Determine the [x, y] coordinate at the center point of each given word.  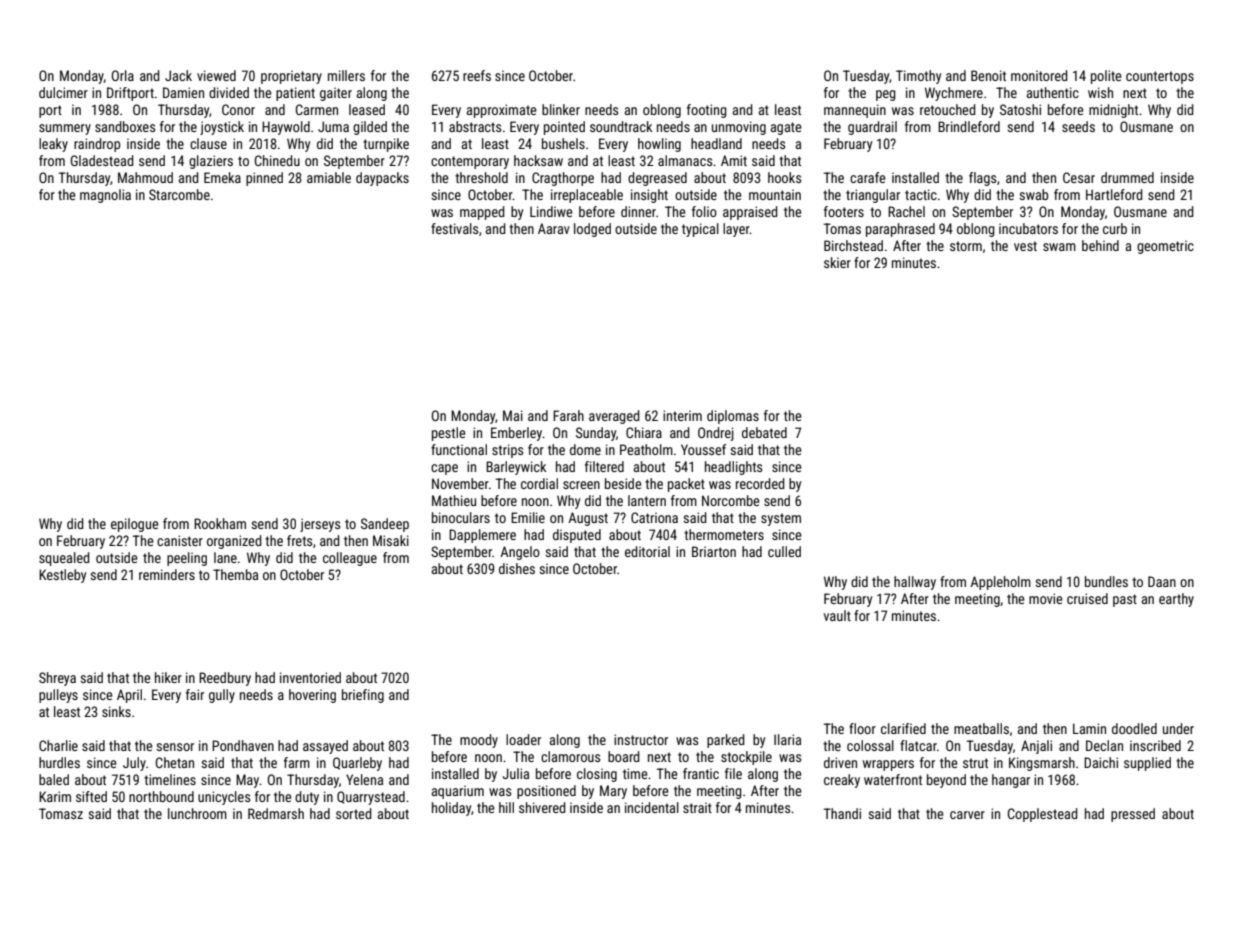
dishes [517, 568]
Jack [178, 75]
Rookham [220, 523]
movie [1046, 598]
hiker [168, 677]
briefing [363, 696]
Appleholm [1000, 583]
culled [784, 551]
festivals [454, 228]
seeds [1078, 126]
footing [707, 111]
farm [297, 762]
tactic [921, 194]
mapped [482, 213]
